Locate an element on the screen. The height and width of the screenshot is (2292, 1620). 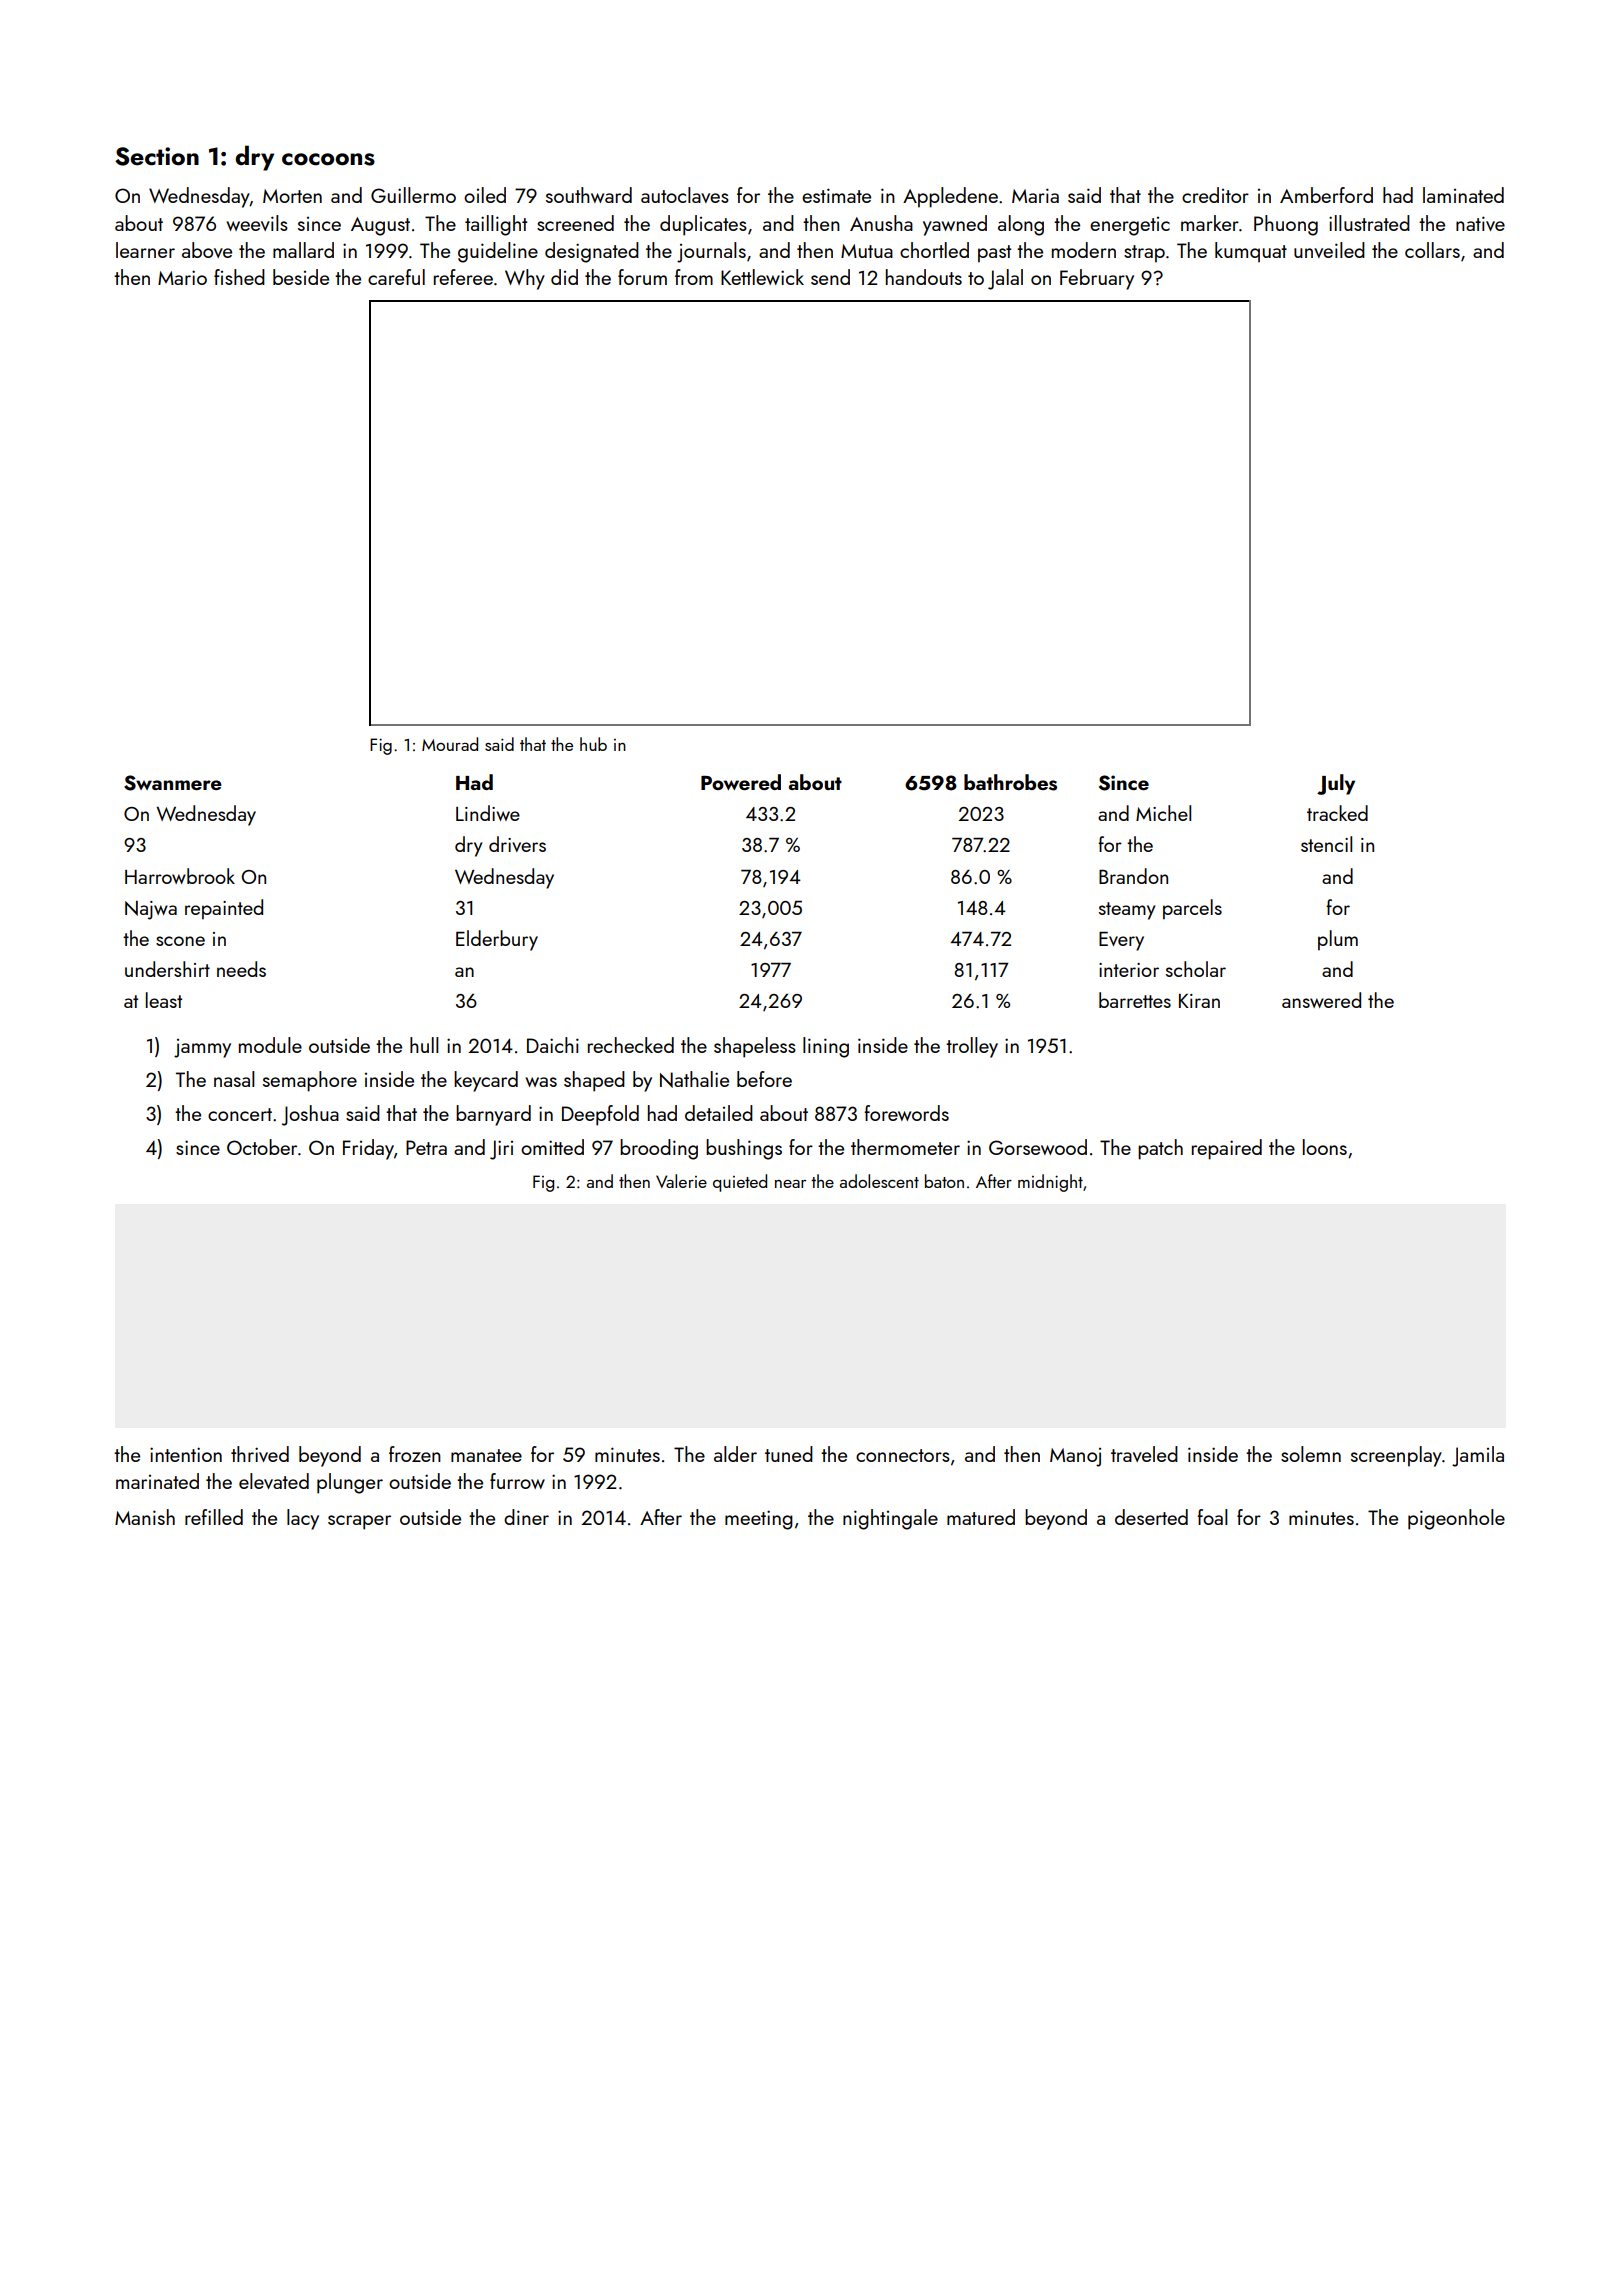
February is located at coordinates (1097, 279).
